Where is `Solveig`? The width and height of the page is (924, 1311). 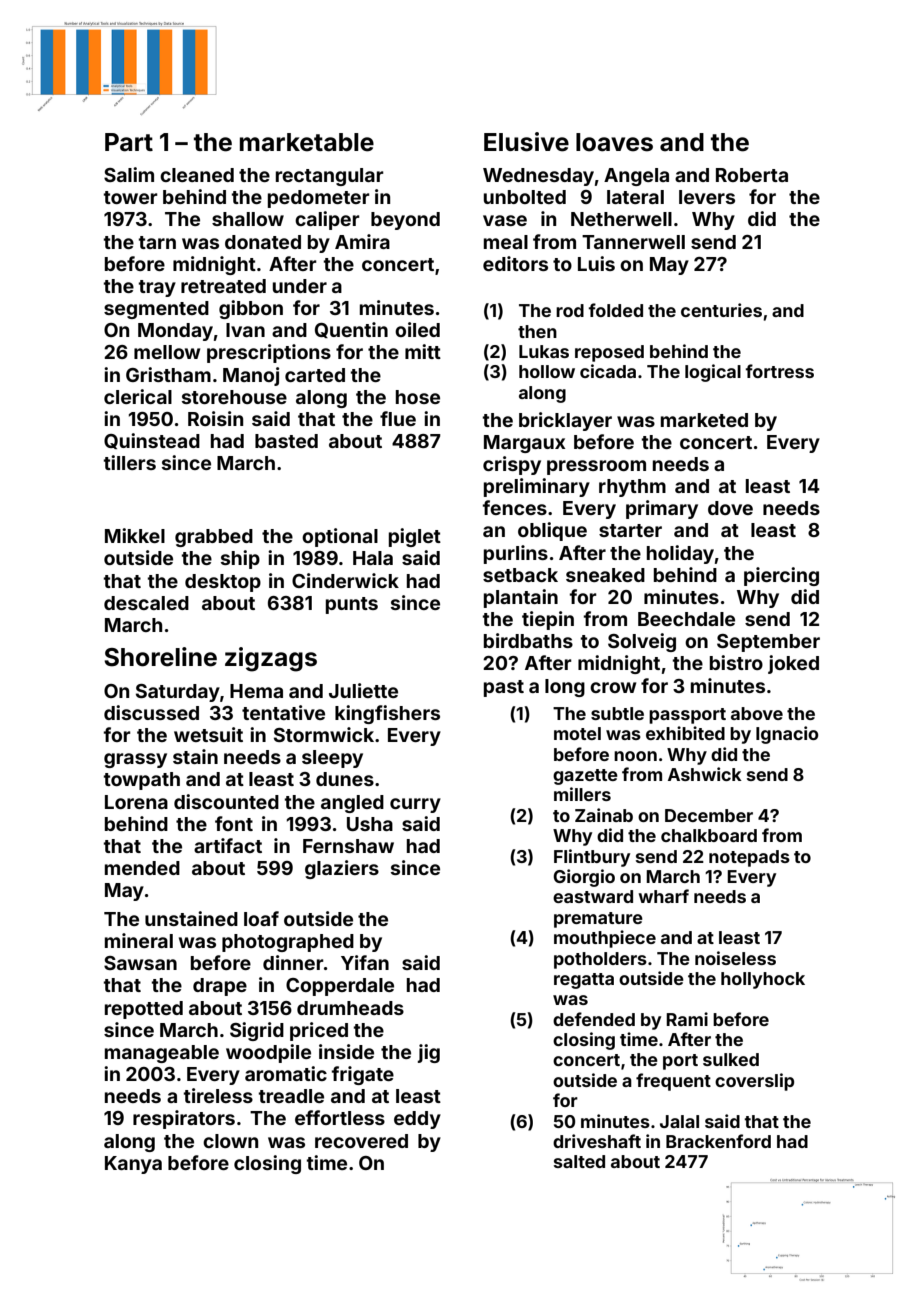
Solveig is located at coordinates (642, 642).
